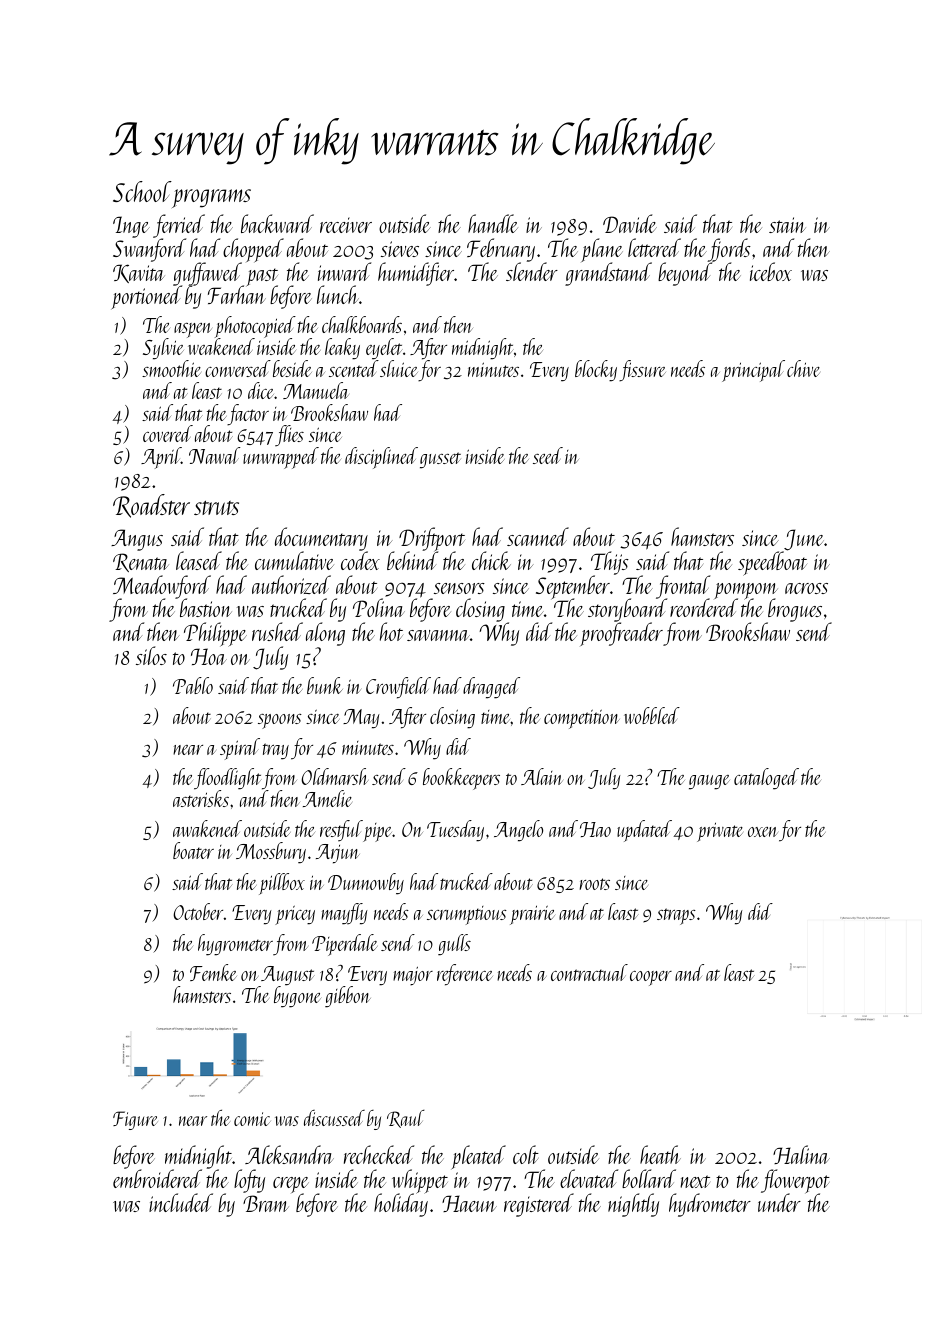  Describe the element at coordinates (493, 223) in the screenshot. I see `handle` at that location.
